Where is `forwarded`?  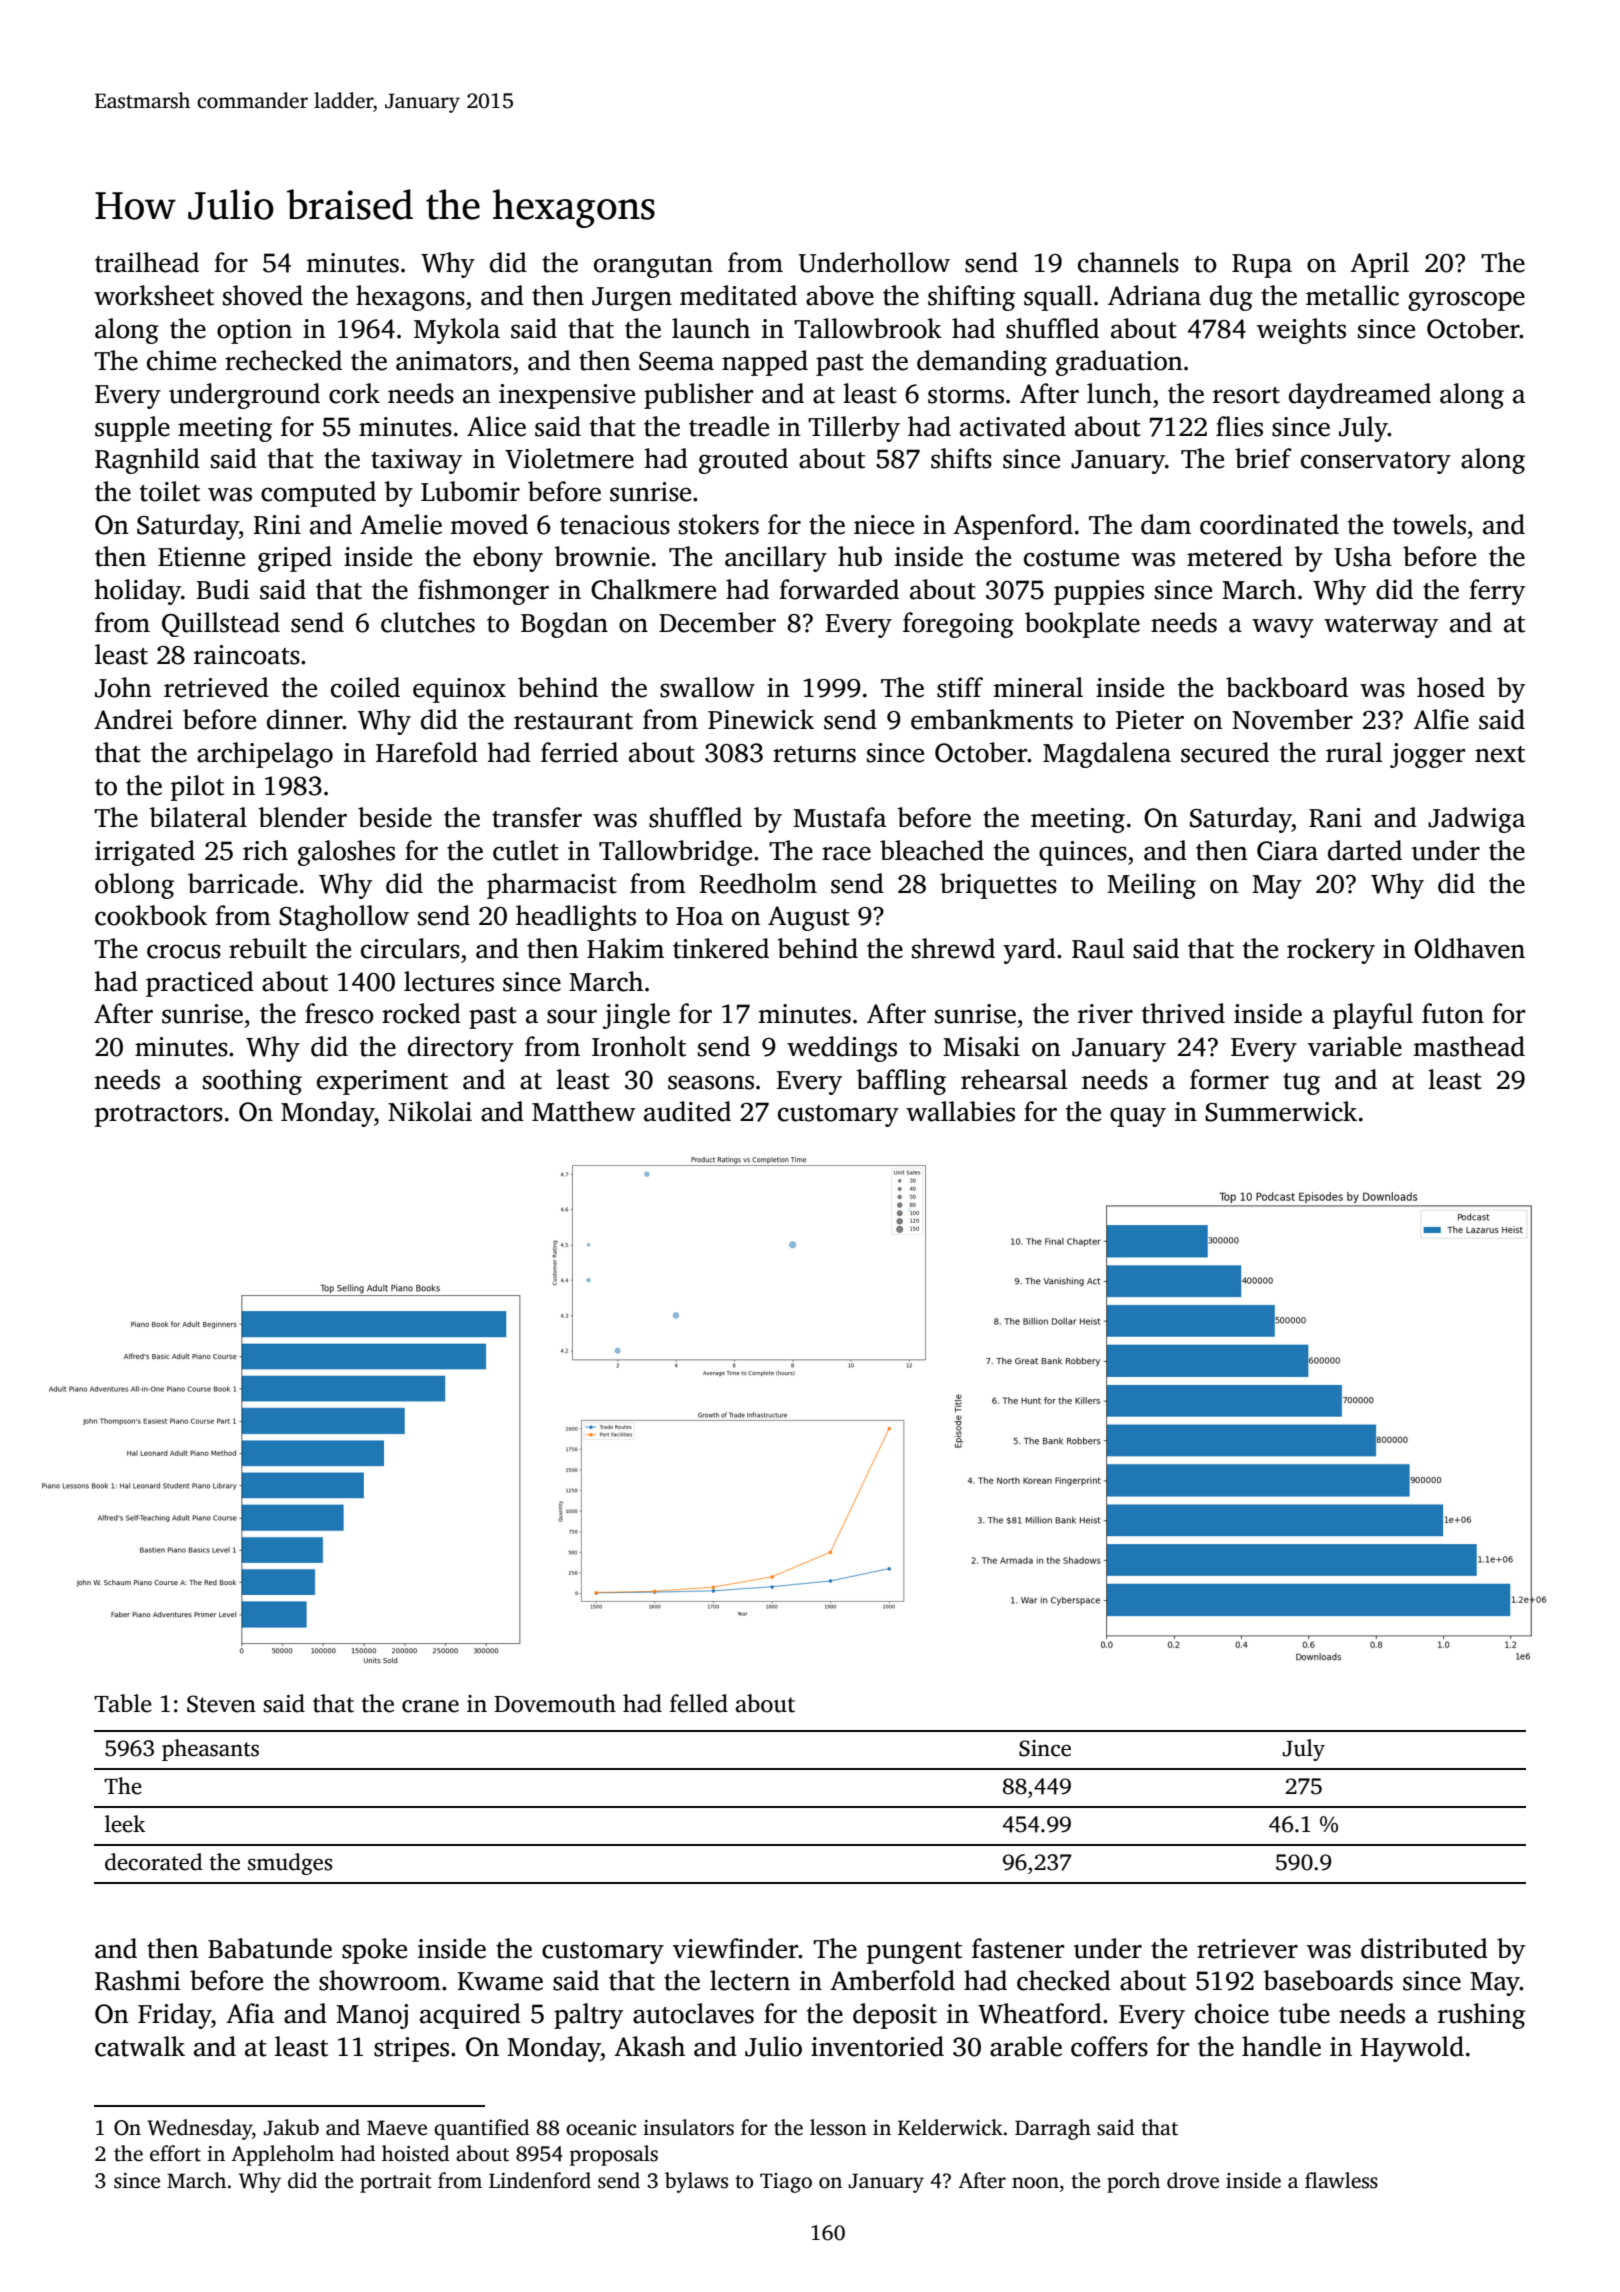 forwarded is located at coordinates (839, 589).
